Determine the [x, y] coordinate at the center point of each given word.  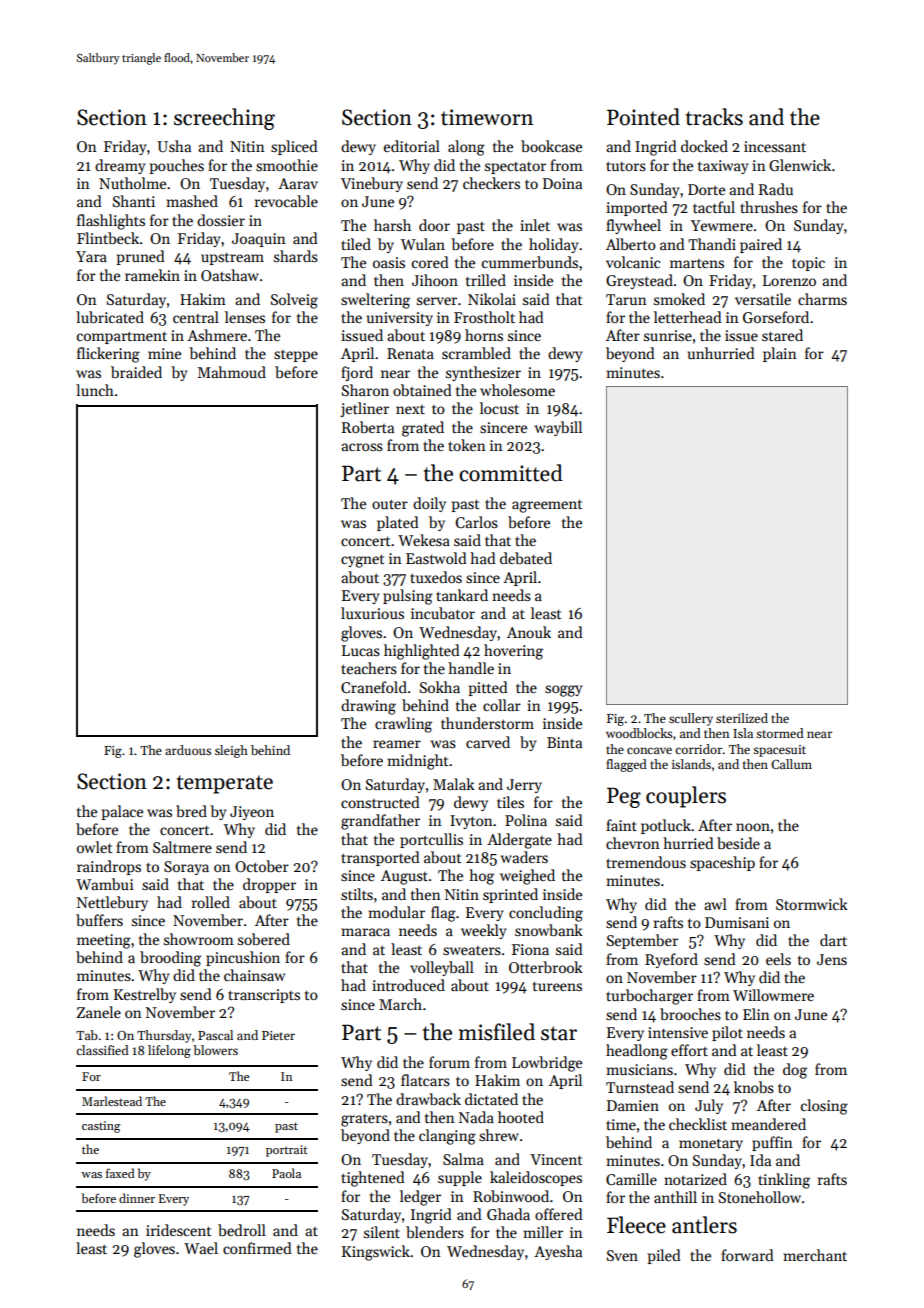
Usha [174, 146]
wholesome [517, 390]
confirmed [257, 1248]
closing [824, 1107]
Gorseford [776, 317]
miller [543, 1232]
